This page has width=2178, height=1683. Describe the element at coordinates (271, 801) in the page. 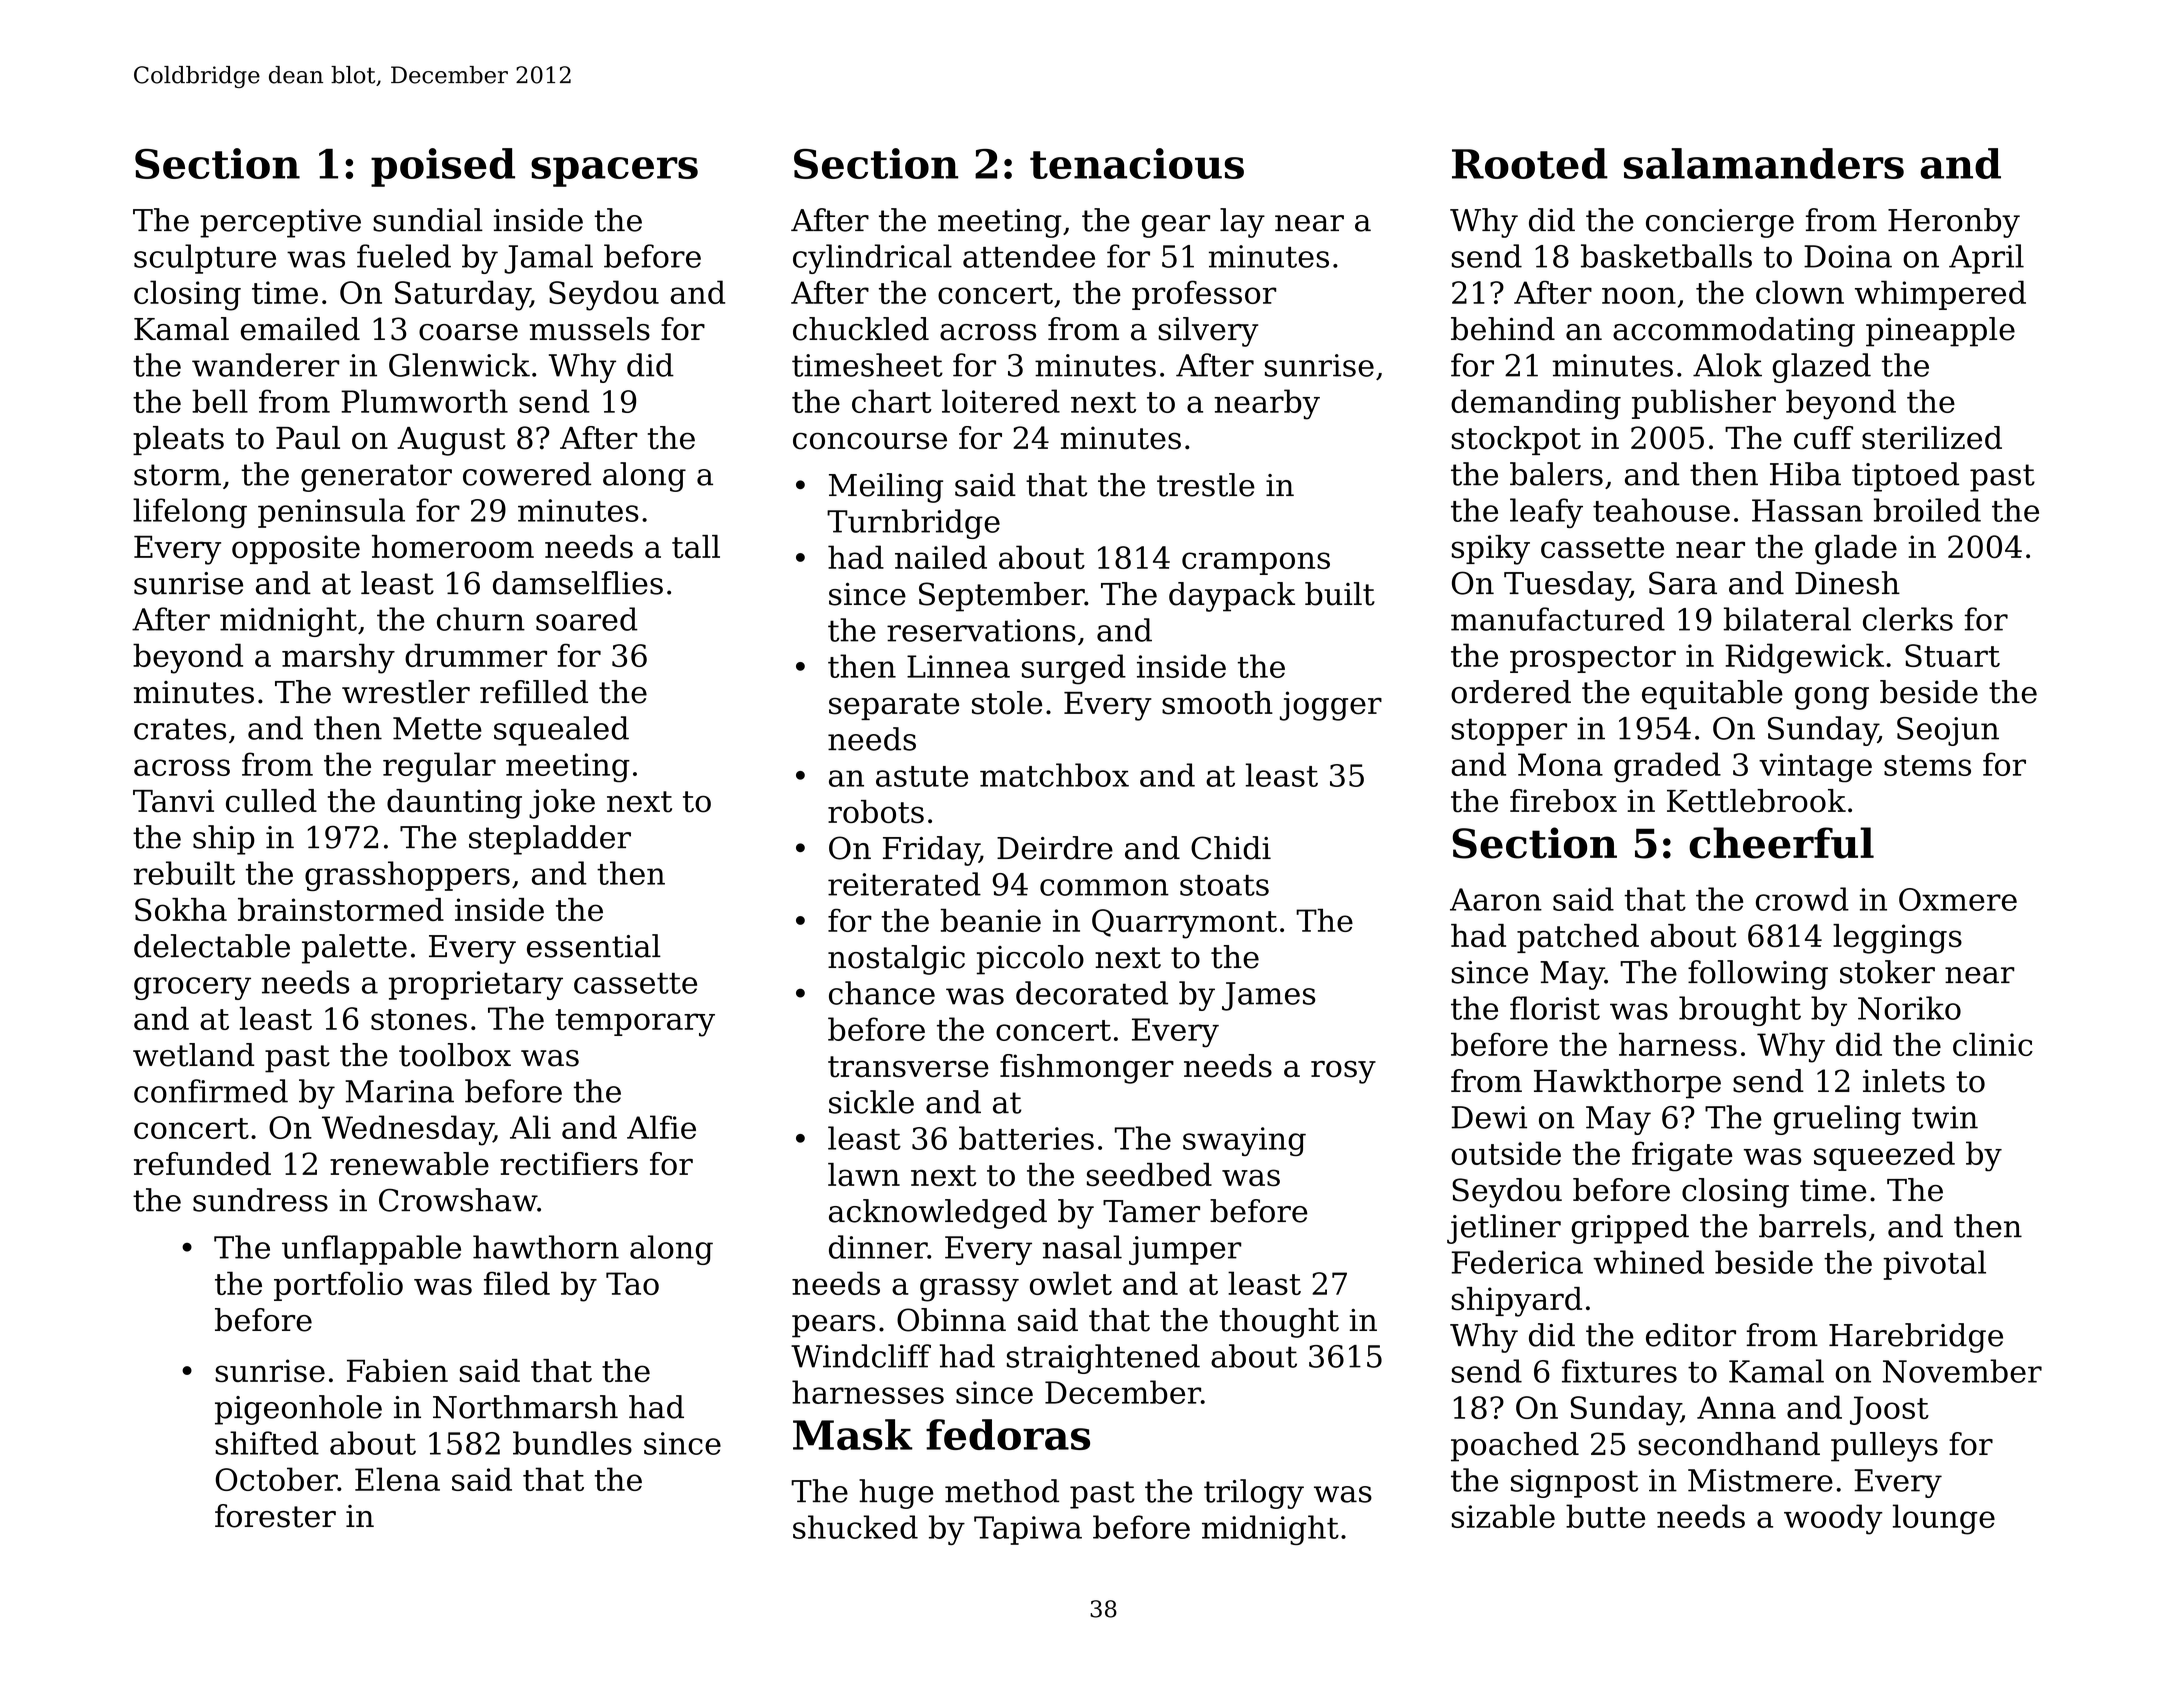

I see `culled` at that location.
